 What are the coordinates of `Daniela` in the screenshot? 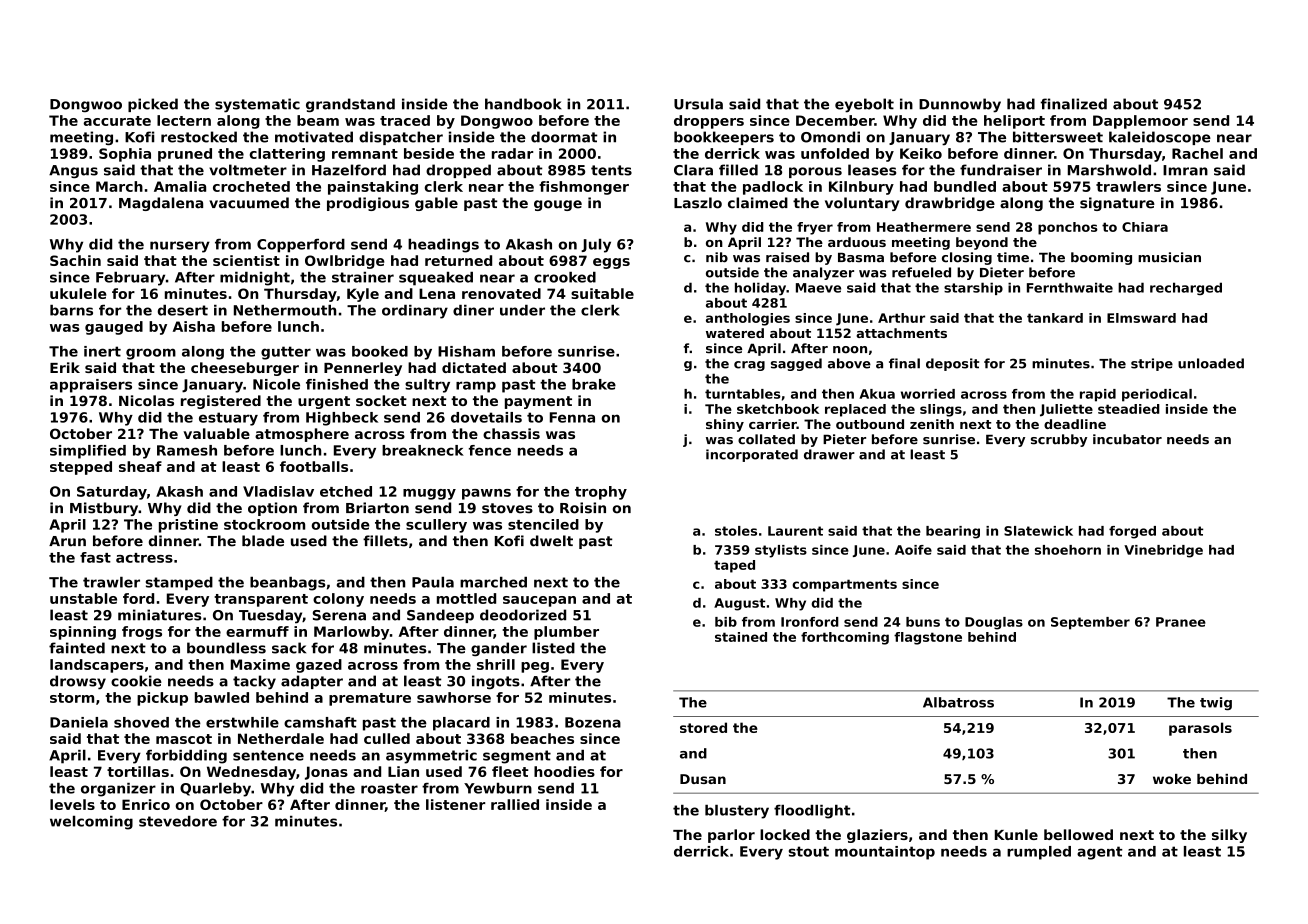 It's located at (79, 722).
